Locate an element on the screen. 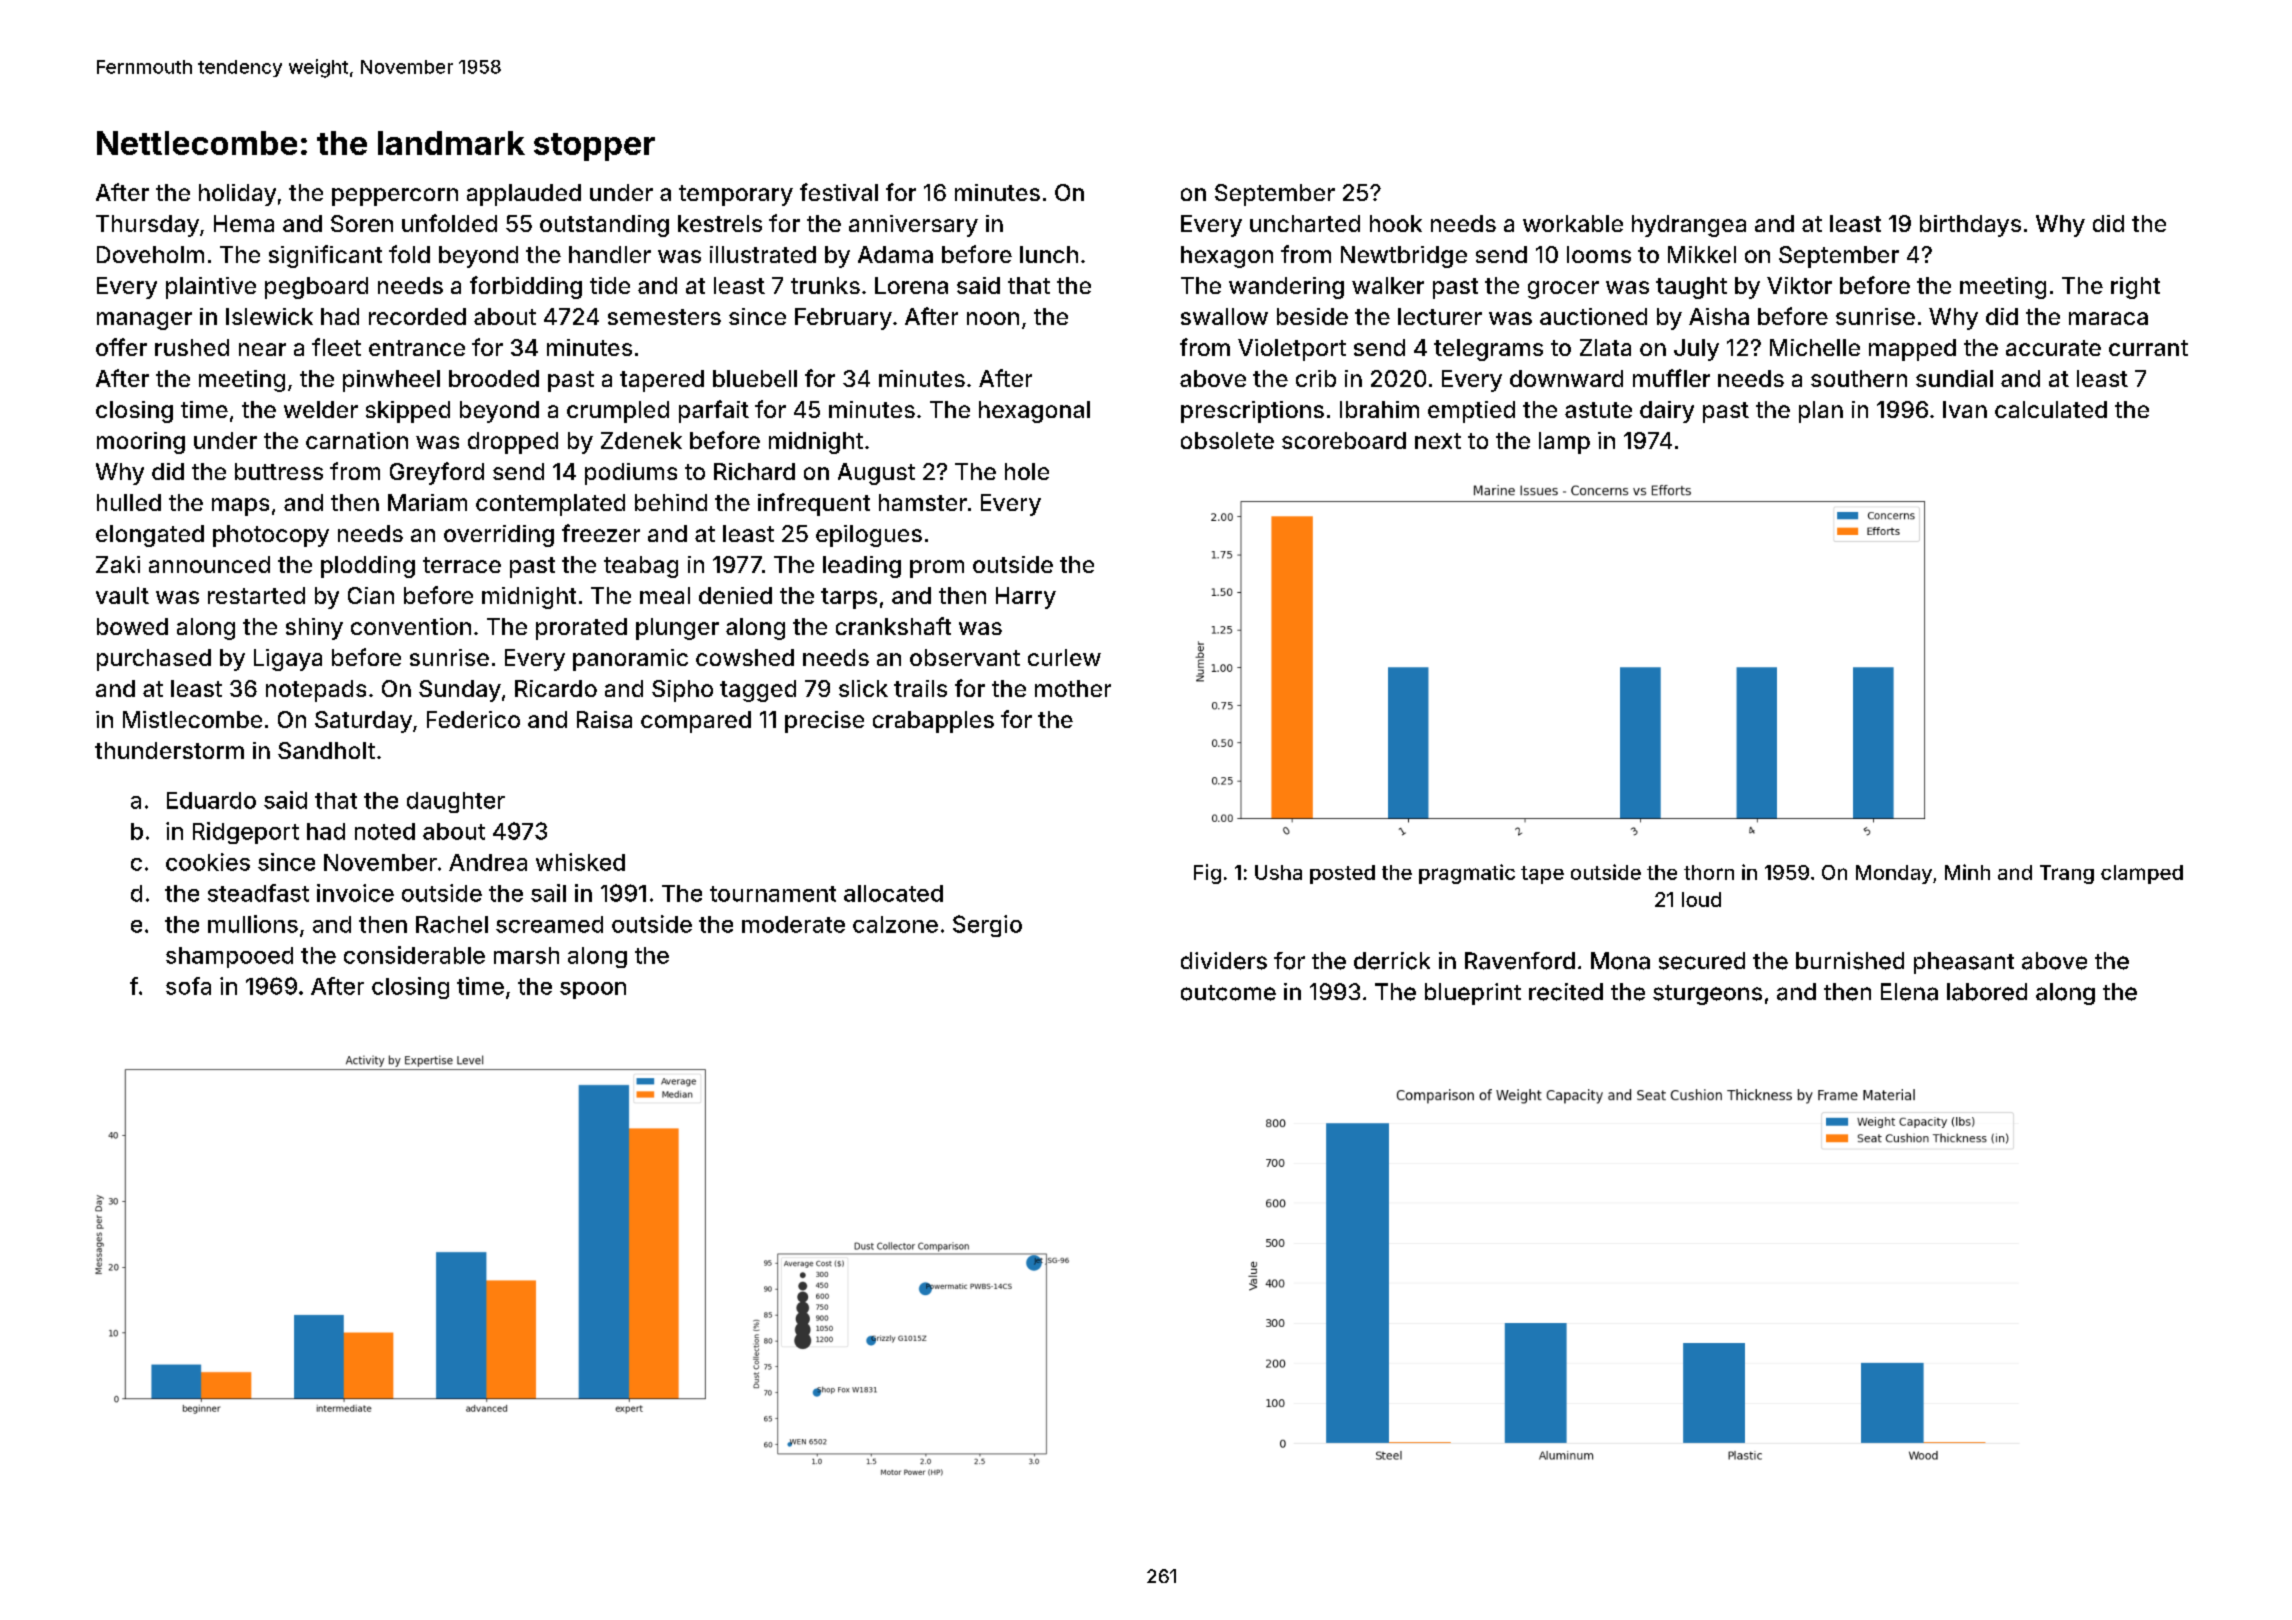 Image resolution: width=2292 pixels, height=1620 pixels. birthdays is located at coordinates (1970, 226).
